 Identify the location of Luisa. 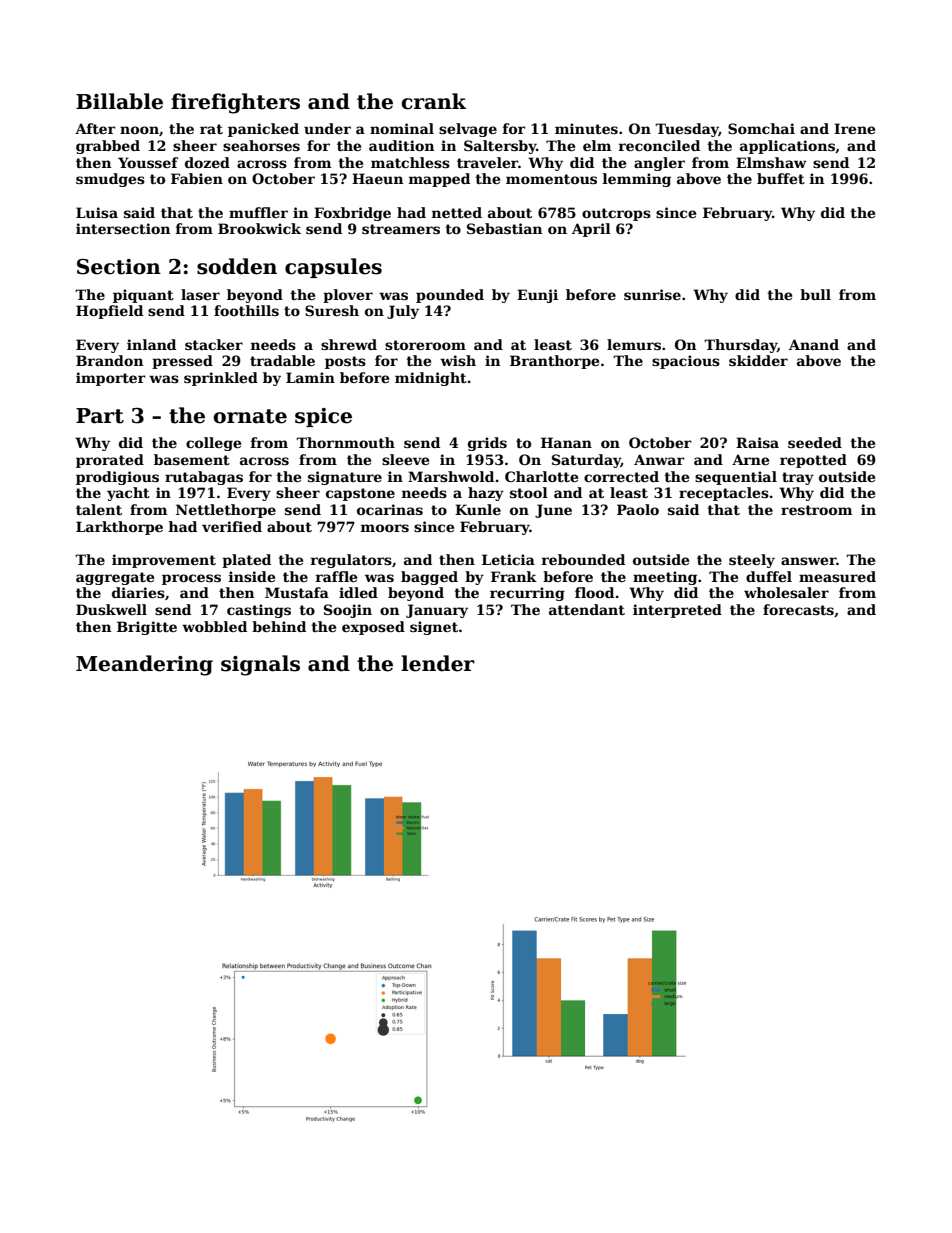
(97, 212).
